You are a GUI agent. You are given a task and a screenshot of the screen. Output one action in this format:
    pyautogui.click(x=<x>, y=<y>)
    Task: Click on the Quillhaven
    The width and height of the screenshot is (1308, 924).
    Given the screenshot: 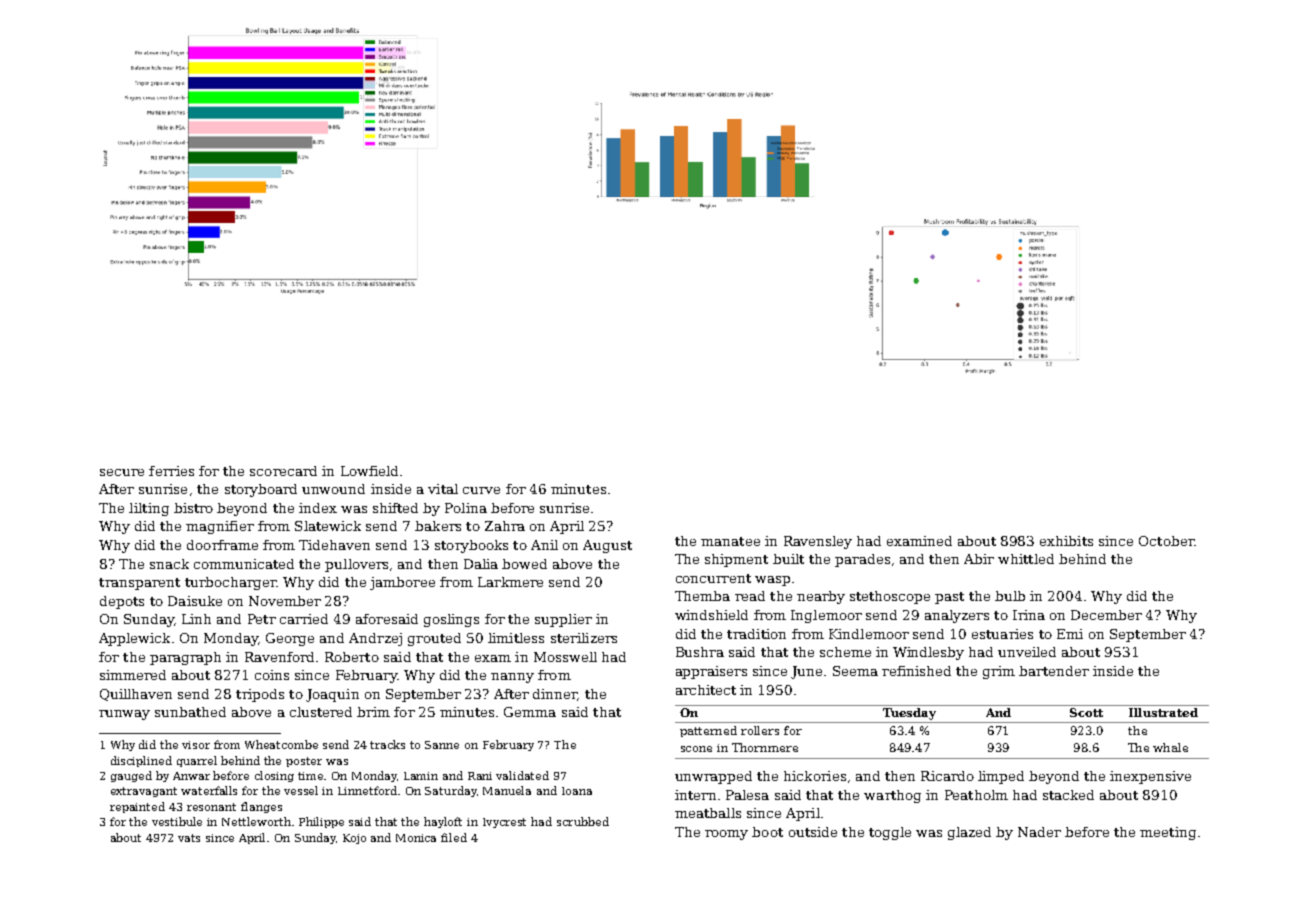 What is the action you would take?
    pyautogui.click(x=136, y=695)
